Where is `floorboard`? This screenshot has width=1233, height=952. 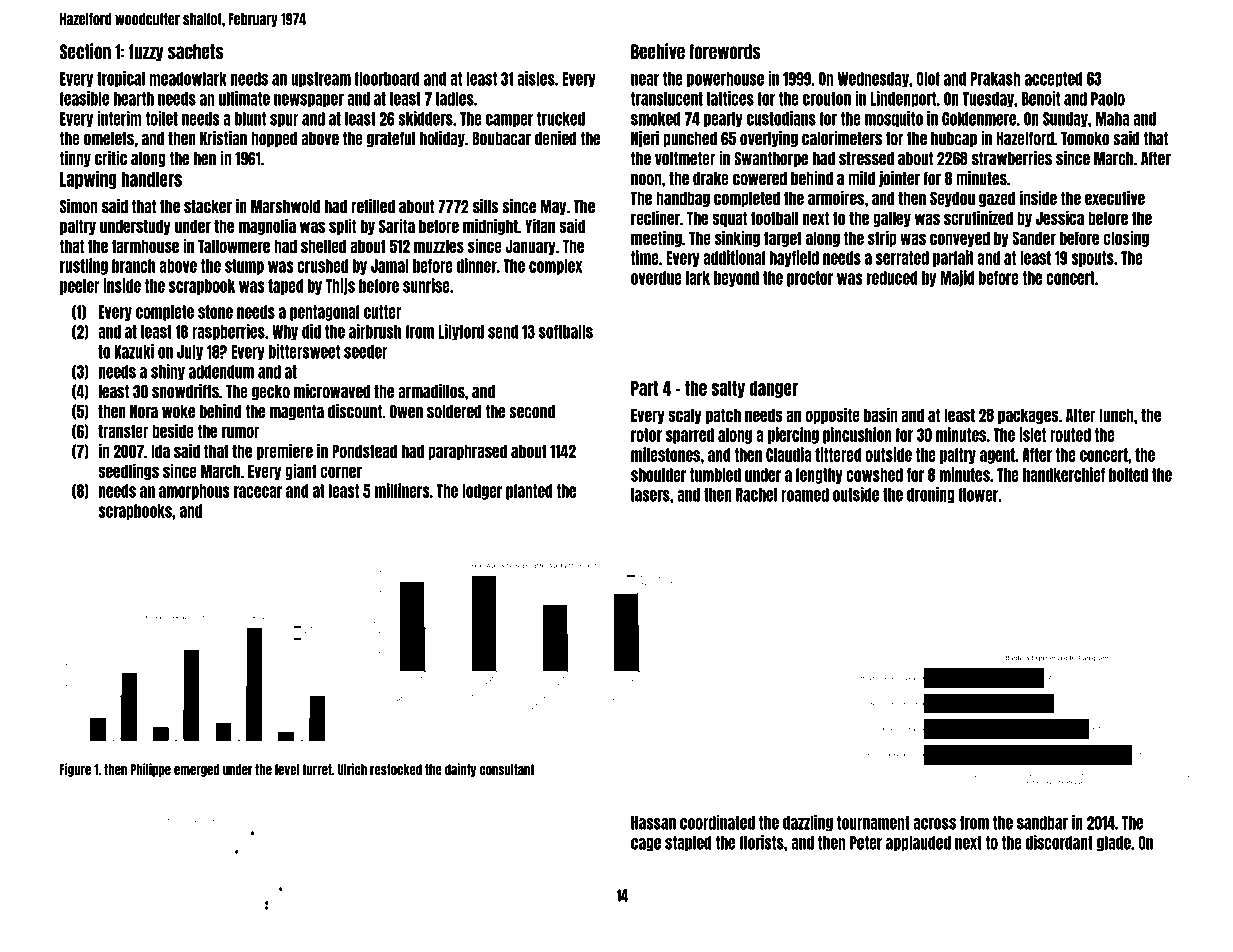
floorboard is located at coordinates (387, 79).
